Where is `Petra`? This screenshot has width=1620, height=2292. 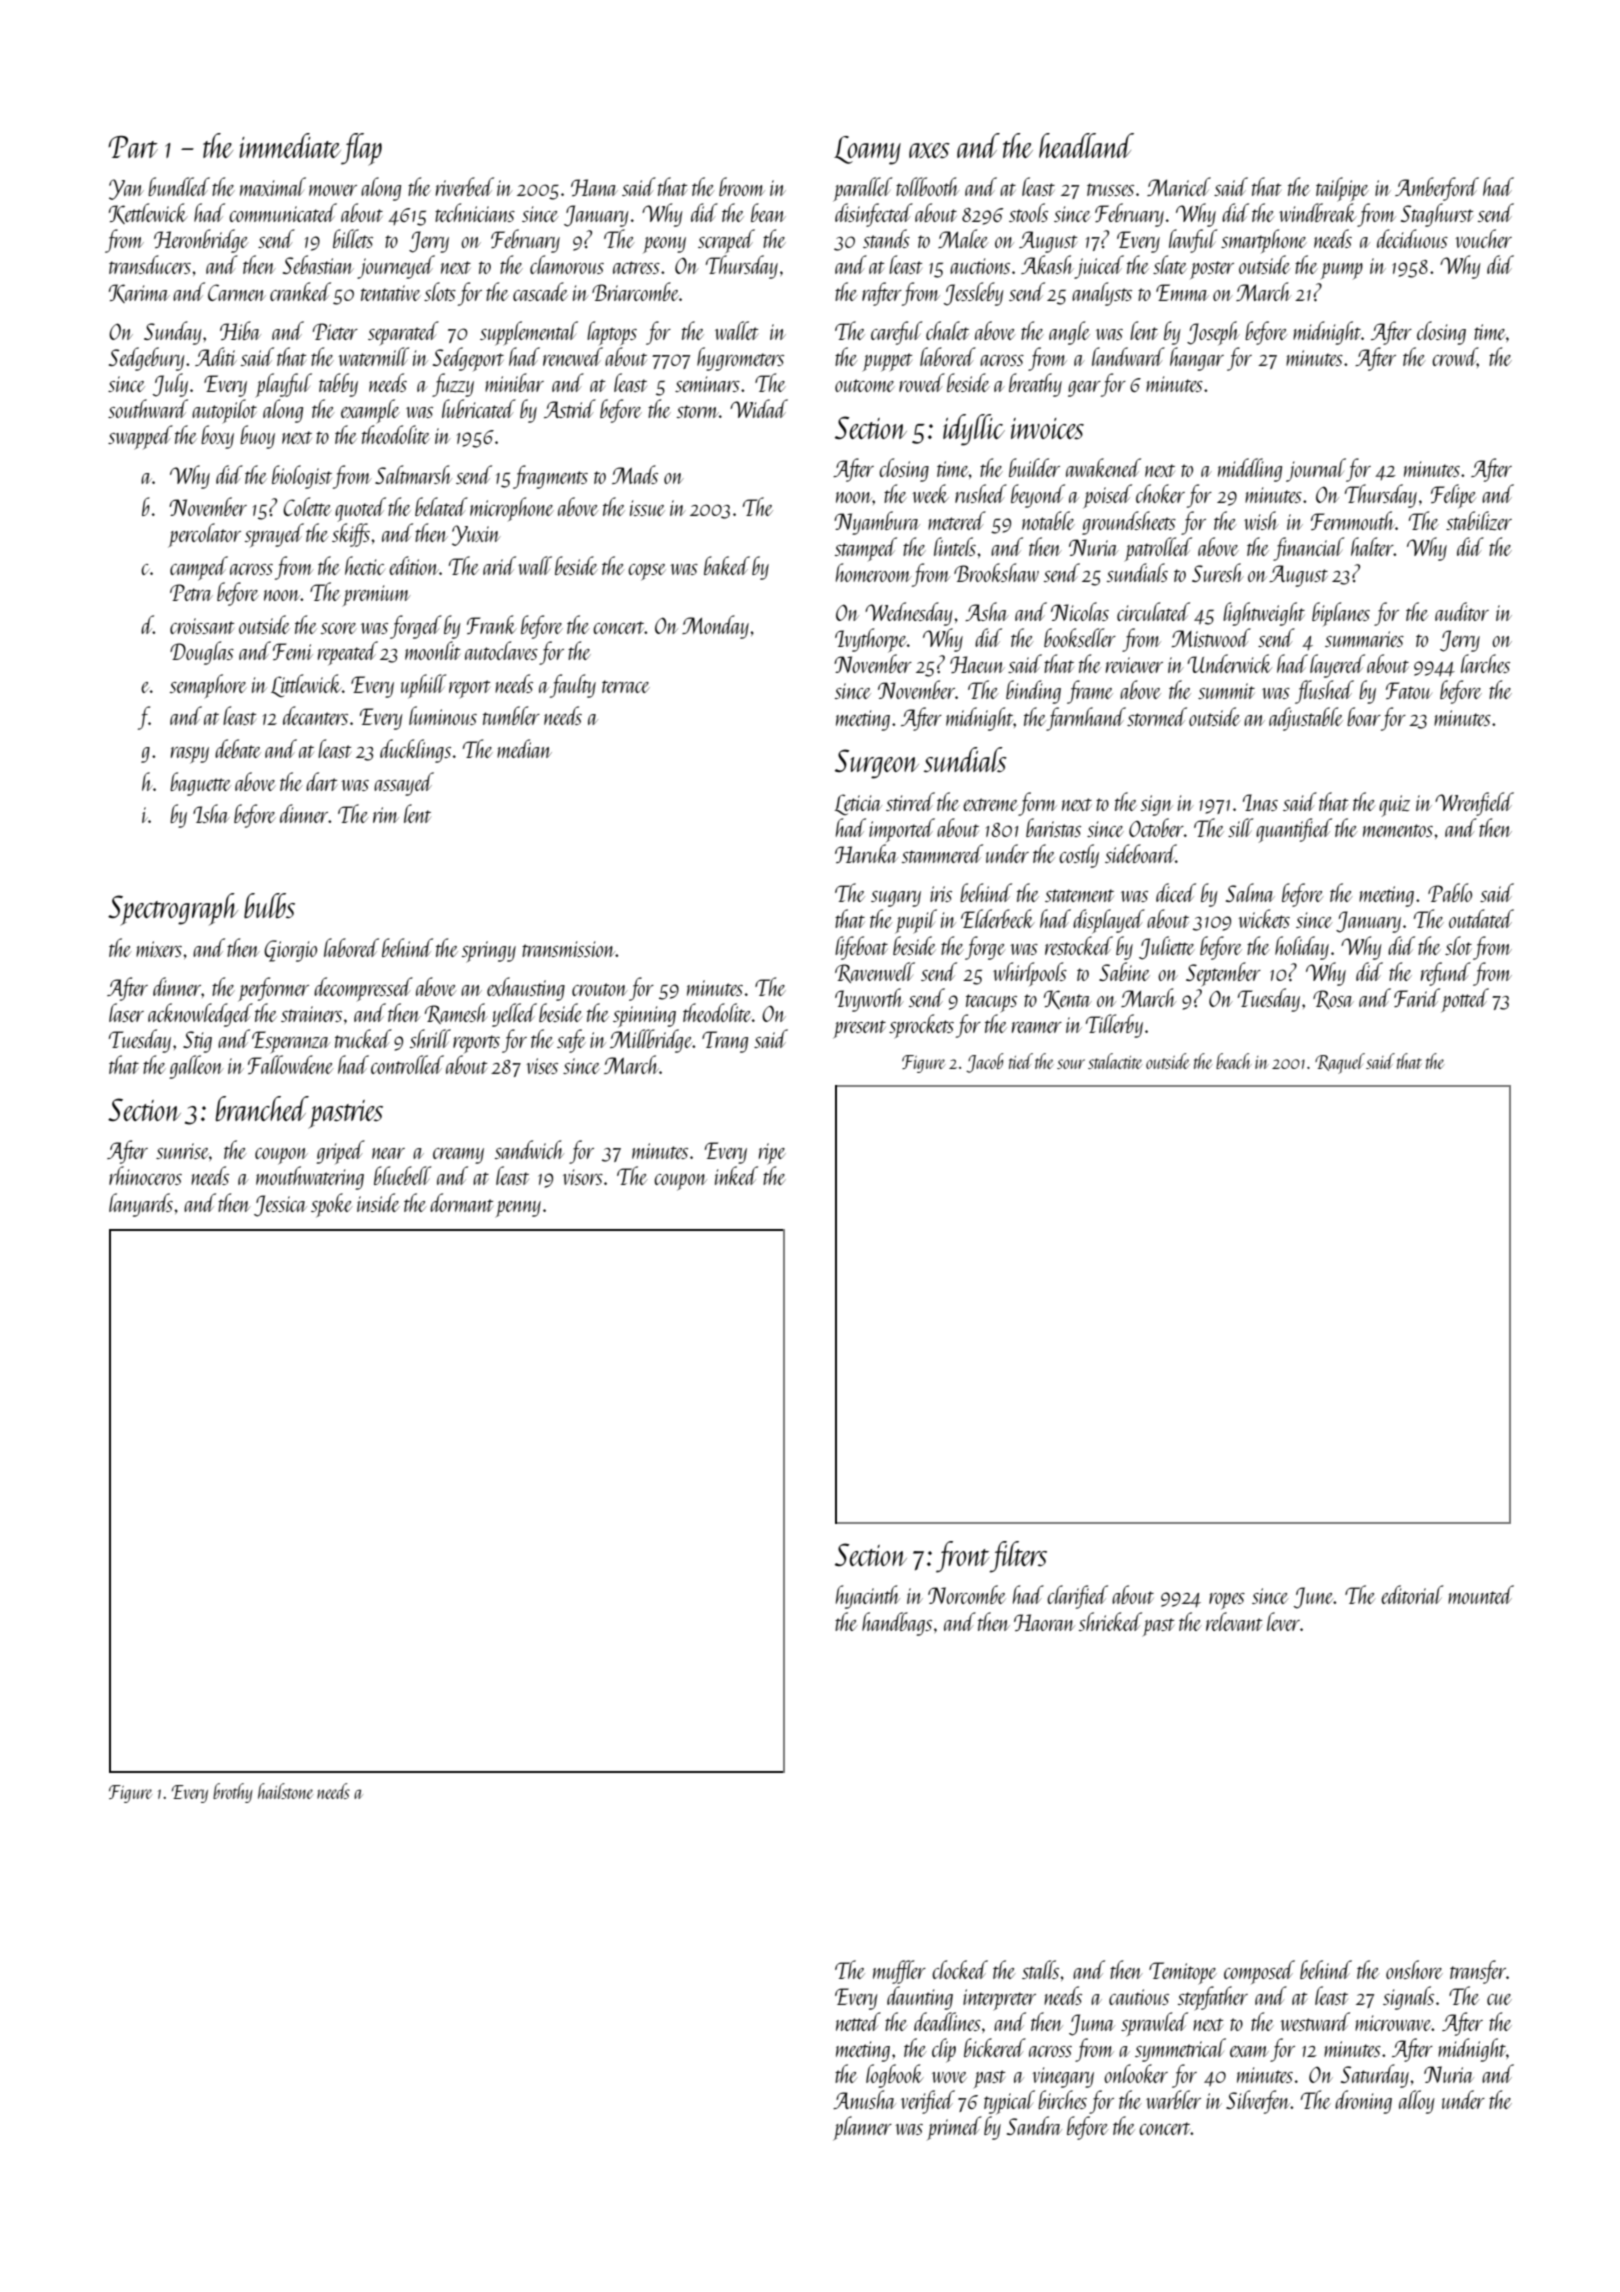
Petra is located at coordinates (191, 592).
